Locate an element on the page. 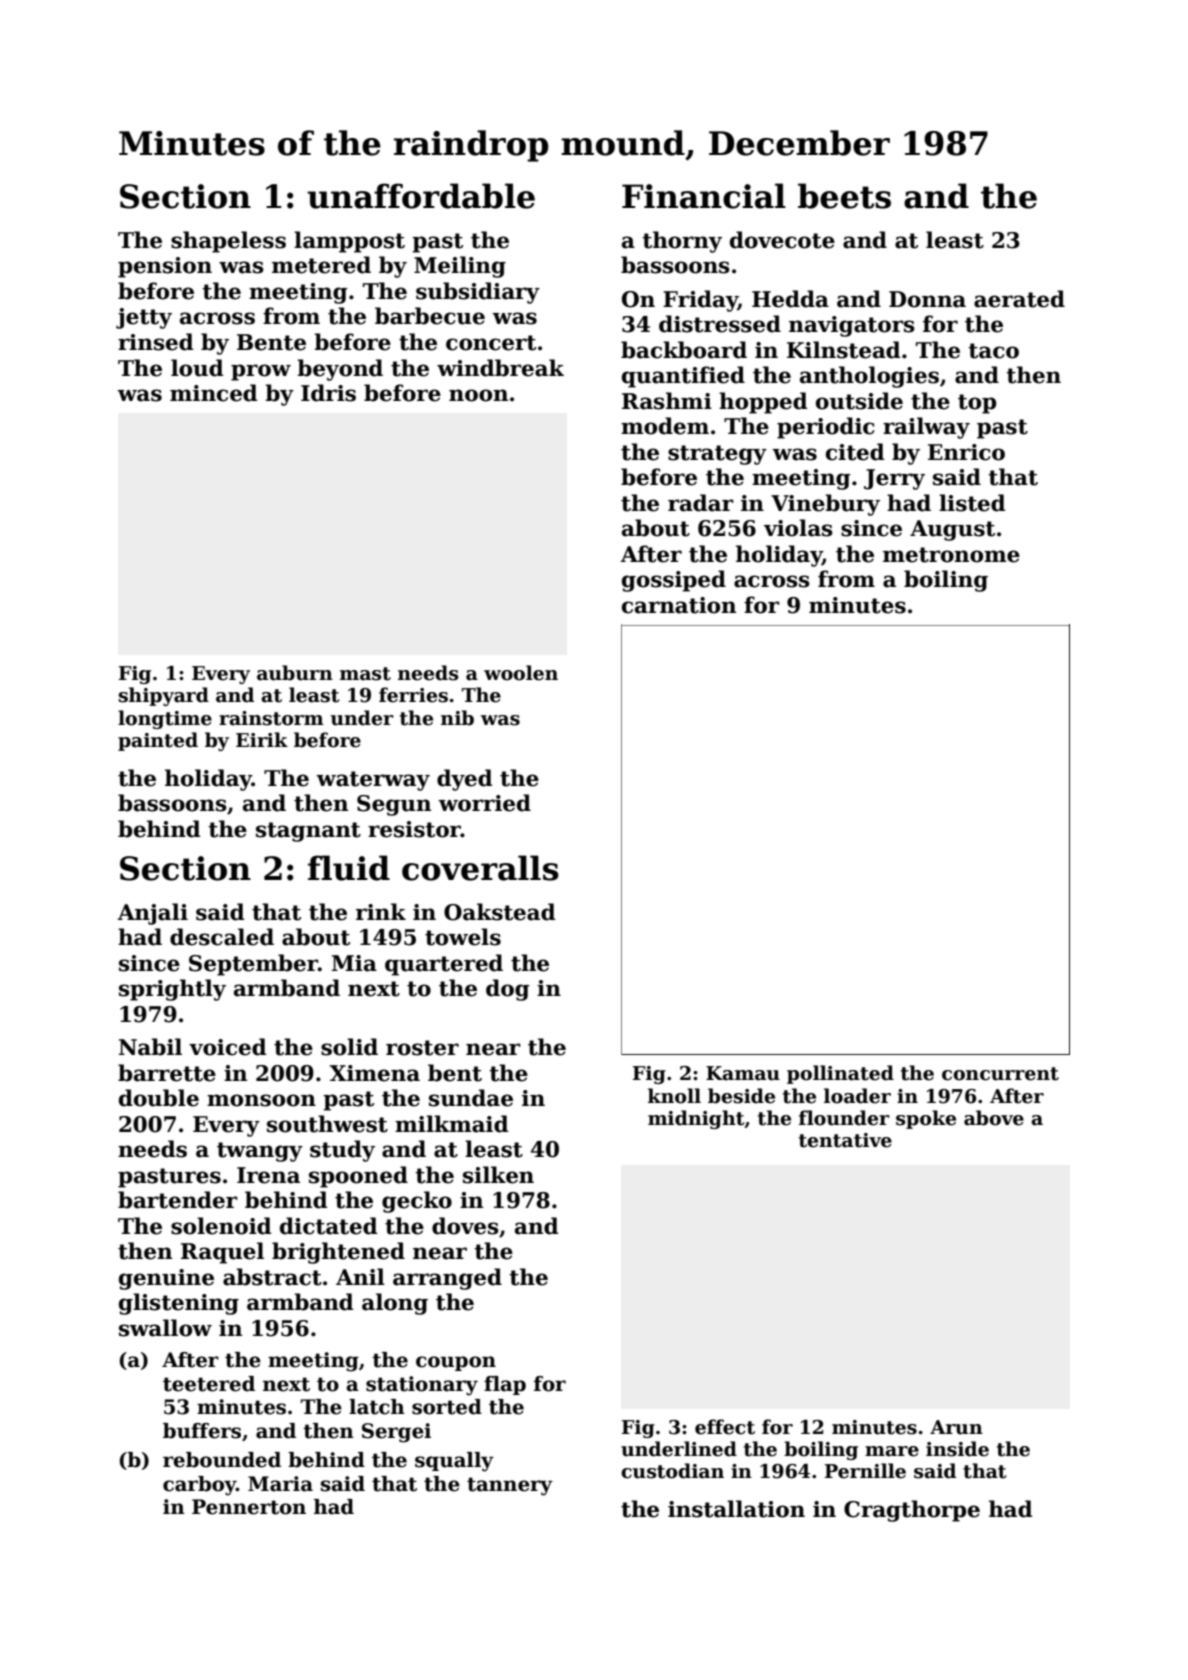 Image resolution: width=1188 pixels, height=1680 pixels. Jerry is located at coordinates (894, 479).
